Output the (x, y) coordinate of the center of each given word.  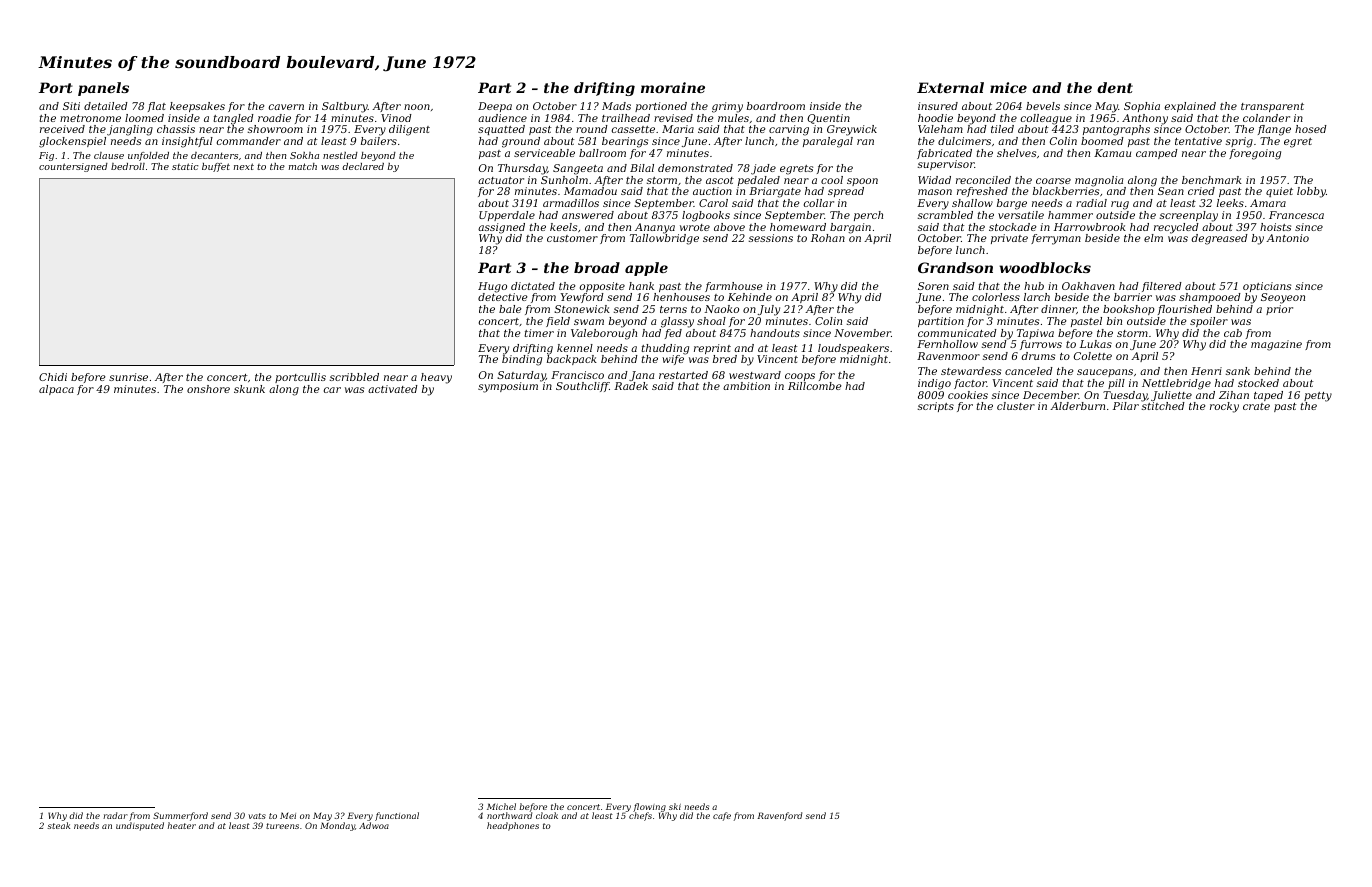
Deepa (495, 107)
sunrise (128, 377)
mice (1008, 87)
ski (675, 806)
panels (103, 89)
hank (641, 286)
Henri (1206, 371)
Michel (501, 806)
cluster (1016, 406)
